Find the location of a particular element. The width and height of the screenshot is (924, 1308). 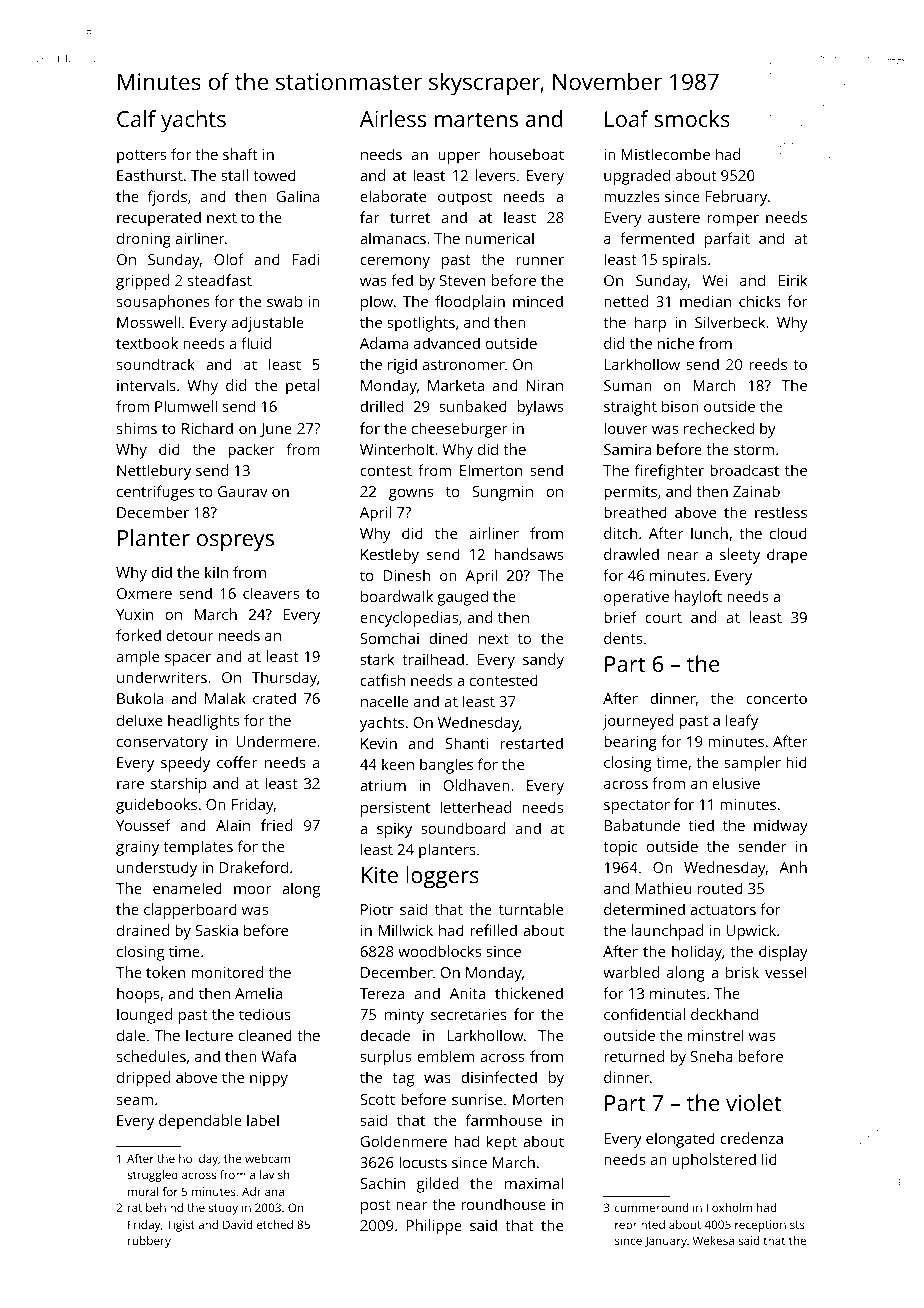

roundhouse is located at coordinates (503, 1204).
